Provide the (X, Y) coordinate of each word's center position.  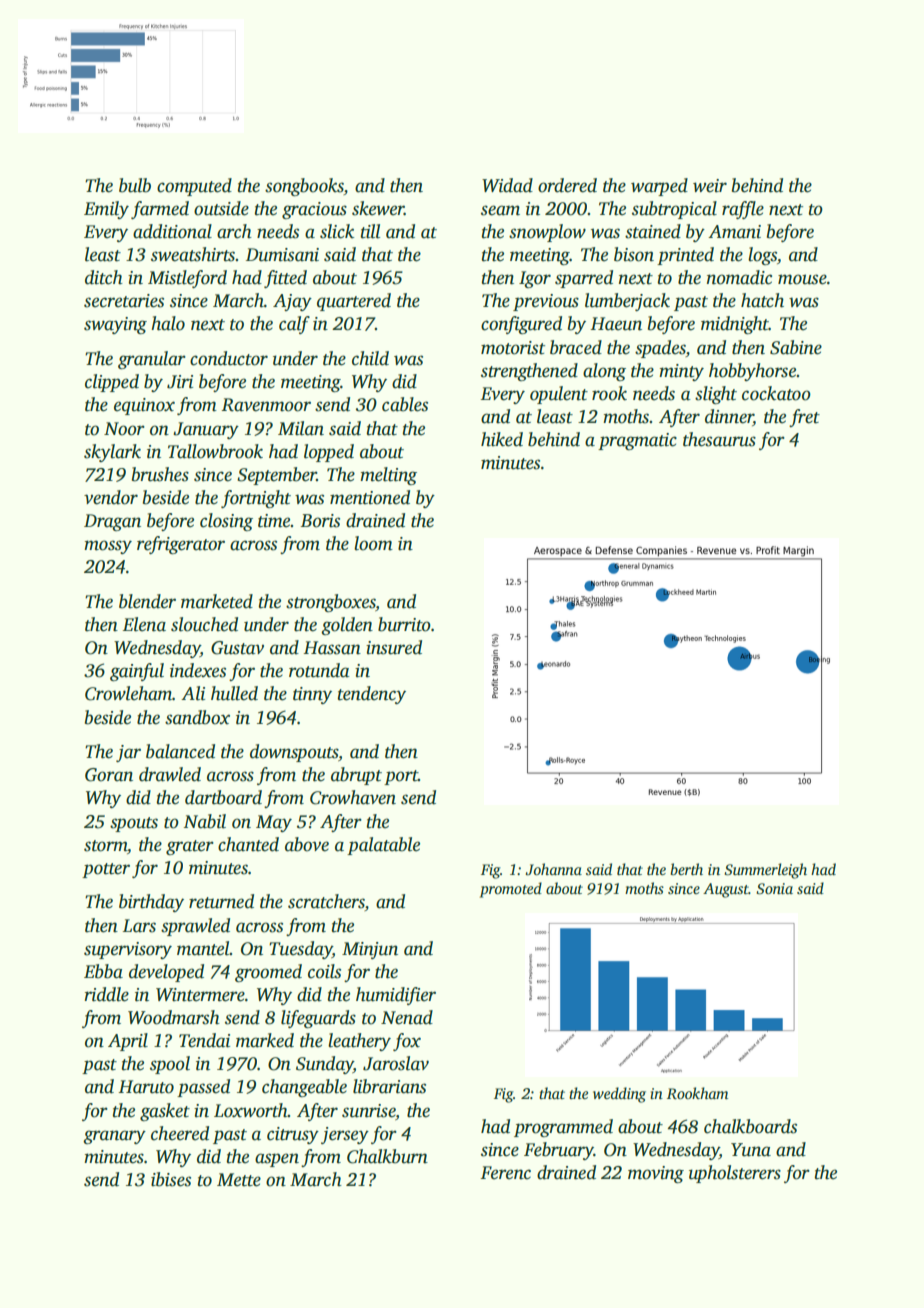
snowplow (547, 233)
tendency (372, 695)
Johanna (553, 869)
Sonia (774, 889)
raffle (743, 210)
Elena (144, 624)
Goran (109, 775)
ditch (104, 277)
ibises (171, 1179)
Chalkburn (387, 1156)
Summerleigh (765, 871)
